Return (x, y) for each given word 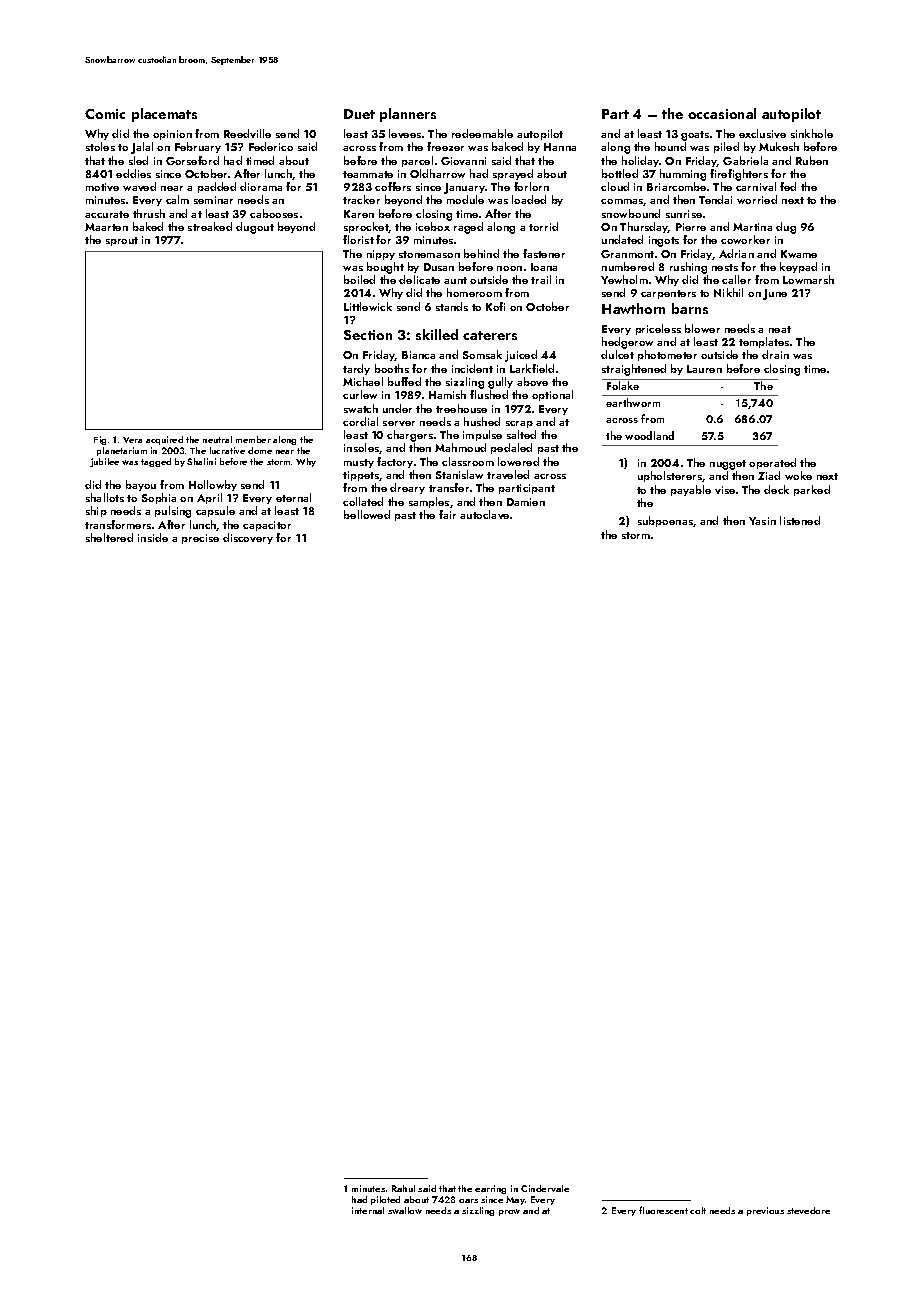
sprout (122, 241)
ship (96, 511)
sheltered (109, 537)
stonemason (429, 254)
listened (800, 520)
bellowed (367, 514)
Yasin (762, 521)
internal (368, 1210)
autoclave (484, 514)
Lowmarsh (808, 279)
